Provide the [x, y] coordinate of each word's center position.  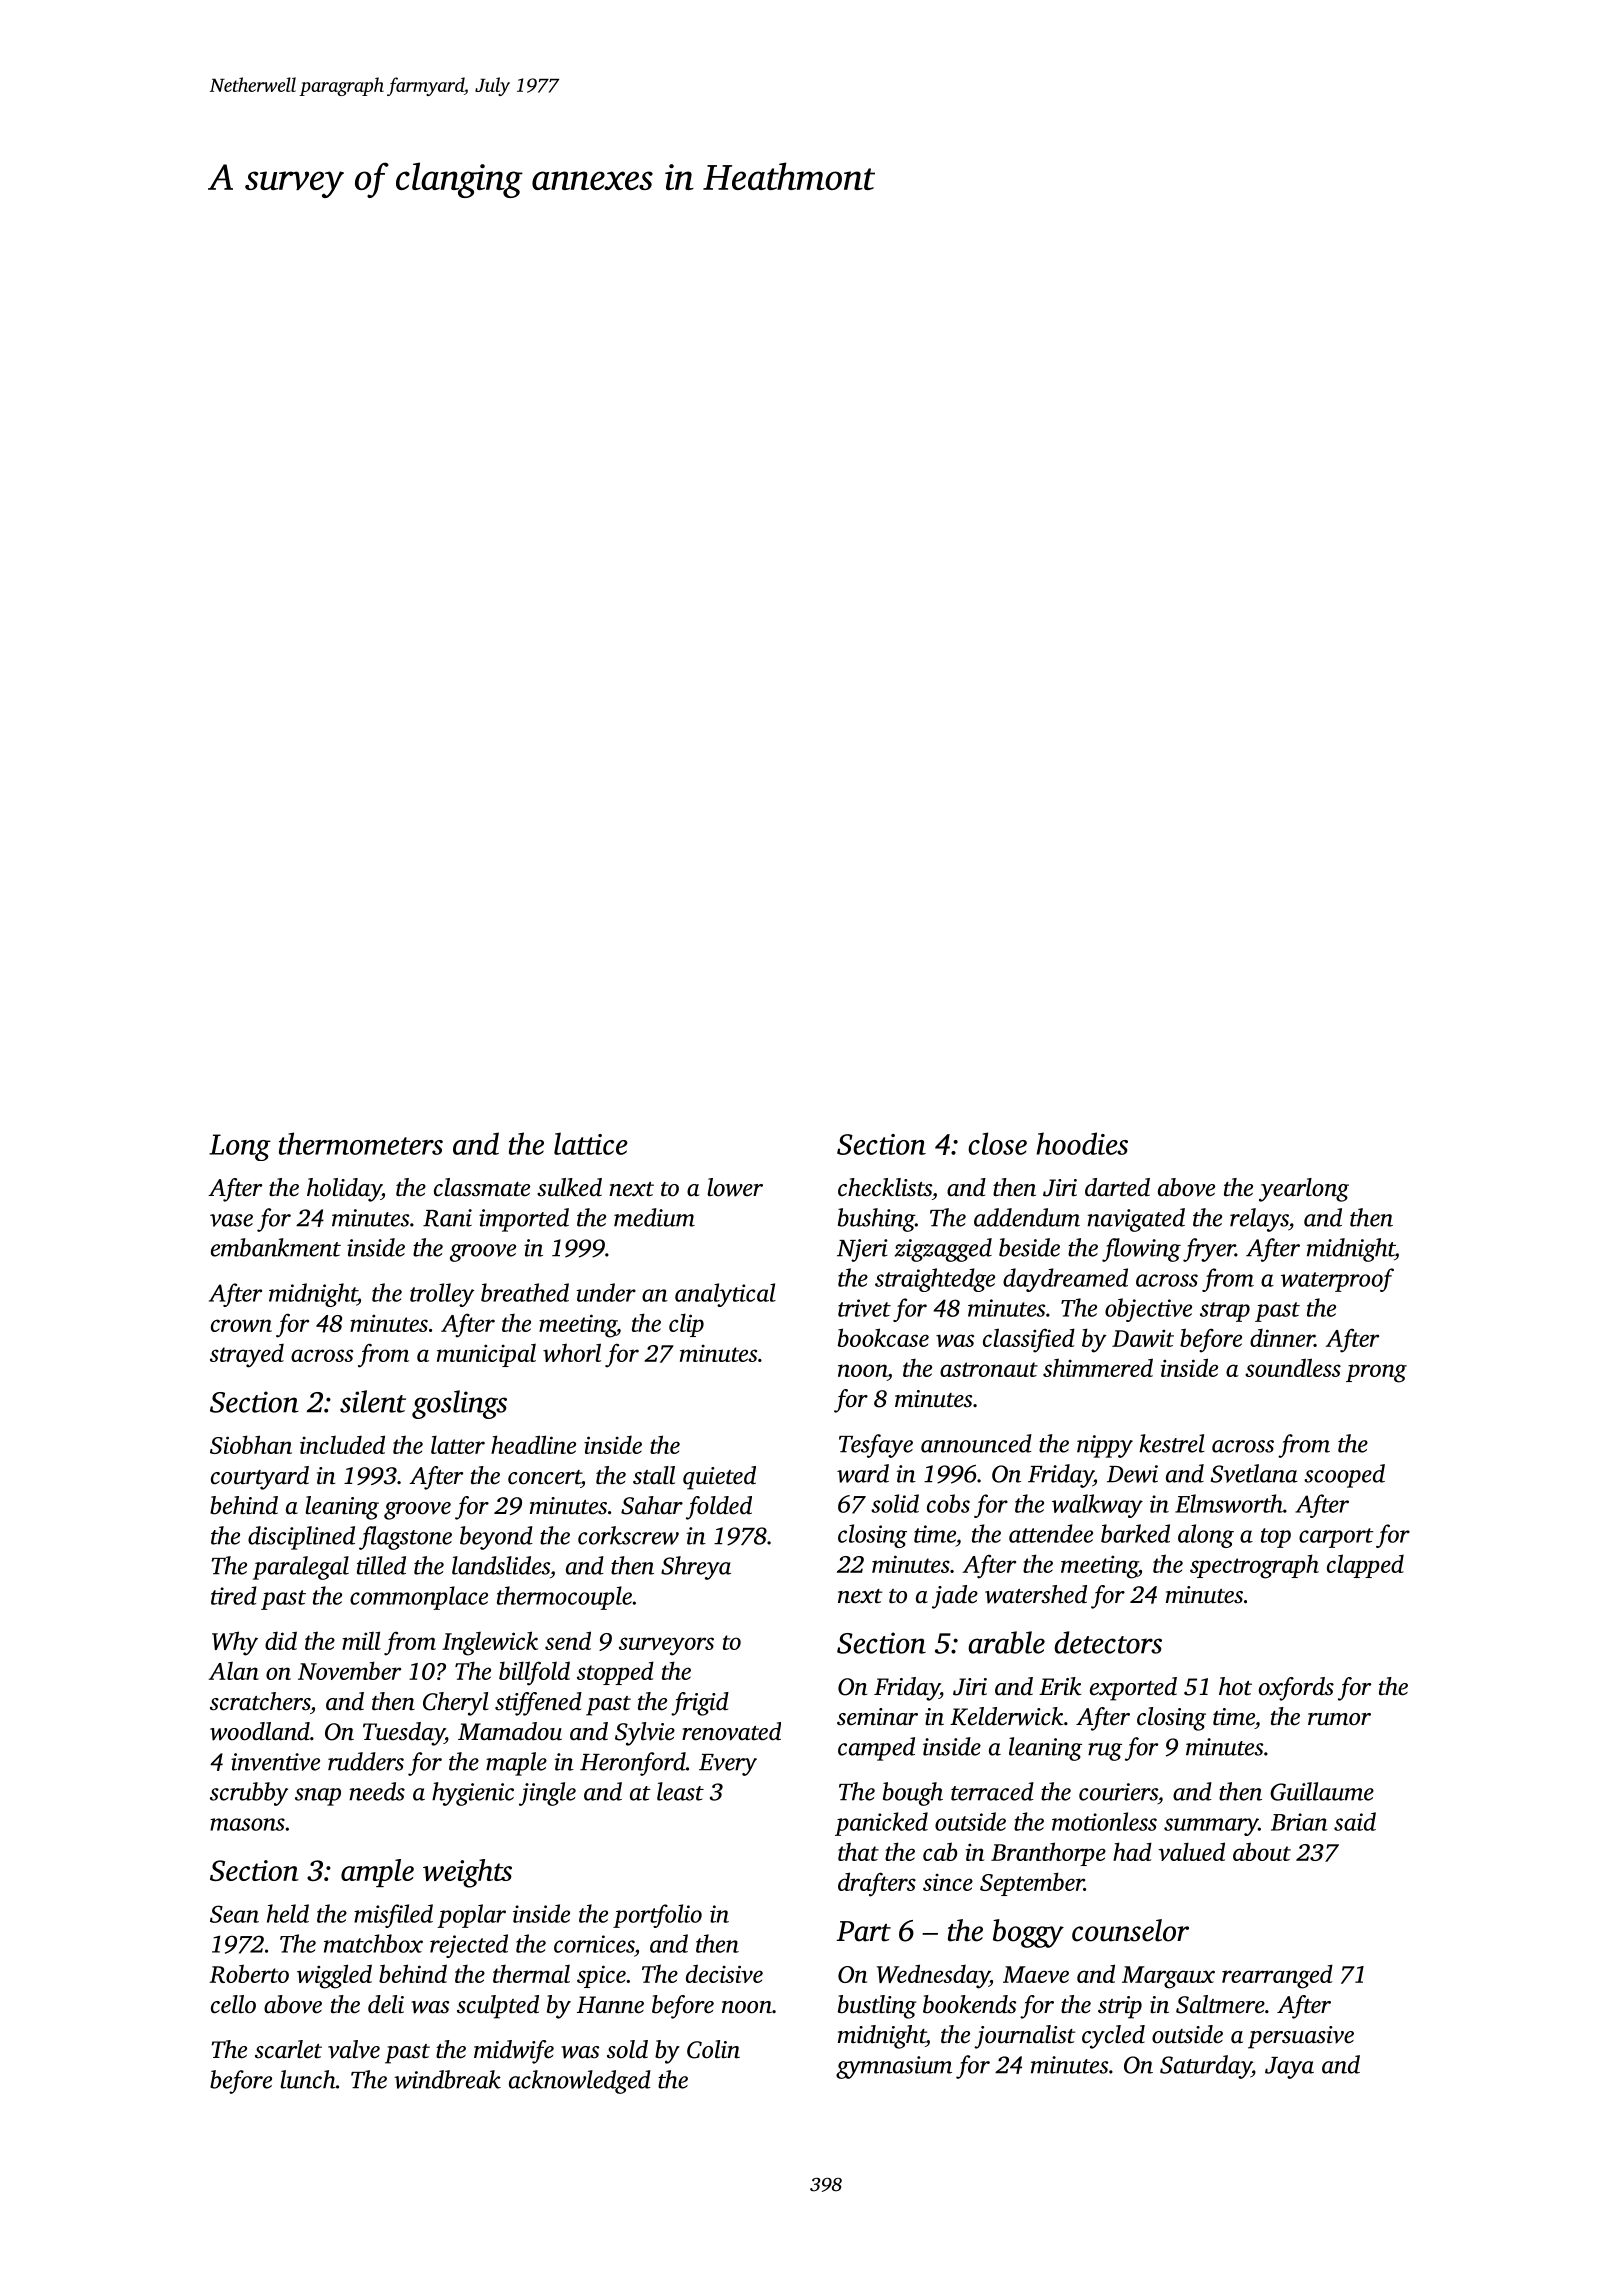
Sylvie [645, 1734]
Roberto [249, 1973]
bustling [877, 2007]
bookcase [883, 1337]
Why [235, 1643]
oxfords [1296, 1689]
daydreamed [1065, 1280]
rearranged [1277, 1976]
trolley [442, 1295]
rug [1105, 1752]
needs [377, 1791]
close [997, 1143]
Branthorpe [1048, 1854]
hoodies [1082, 1143]
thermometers [361, 1143]
